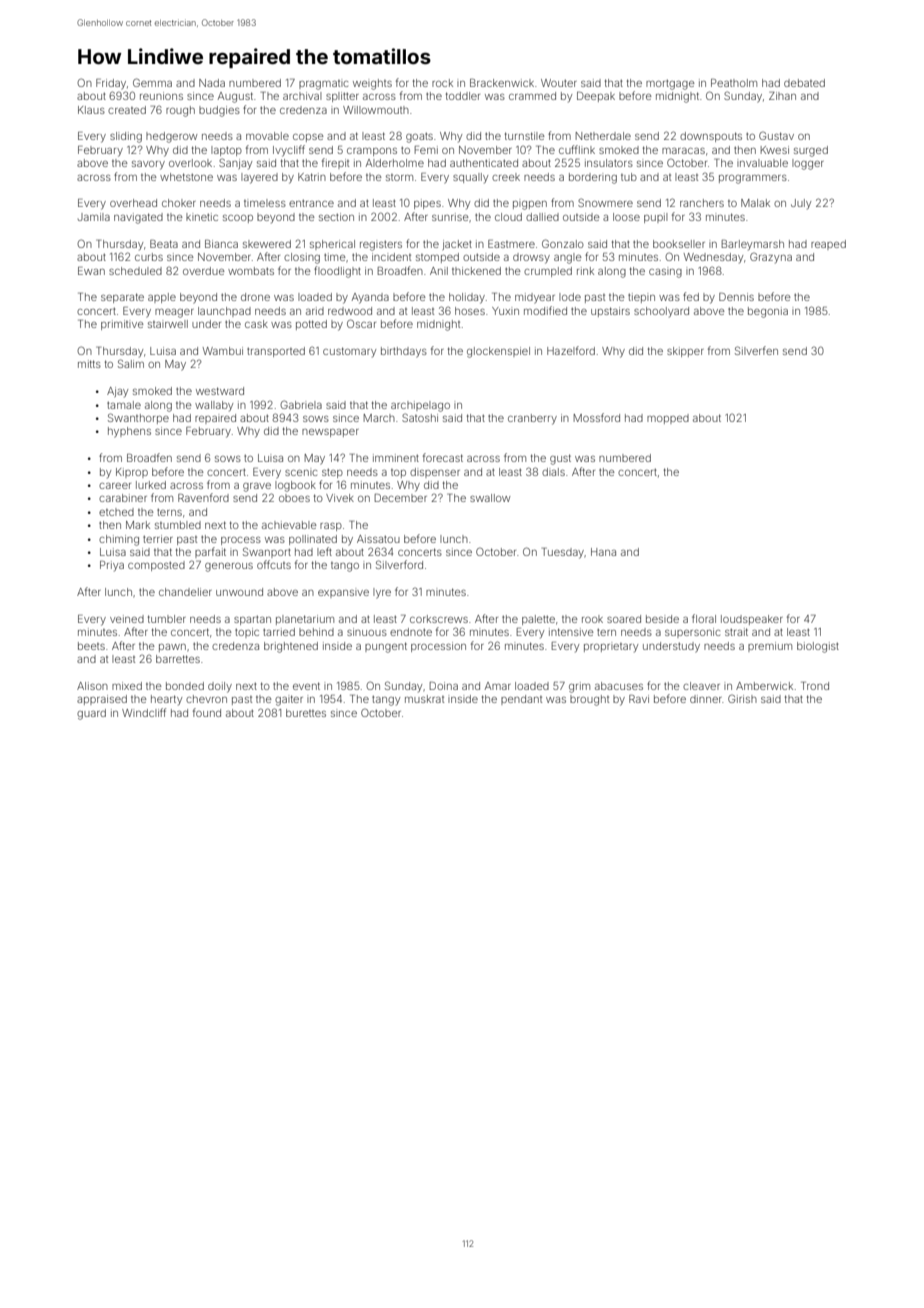 The height and width of the screenshot is (1308, 924). I want to click on Barleymarsh, so click(753, 245).
